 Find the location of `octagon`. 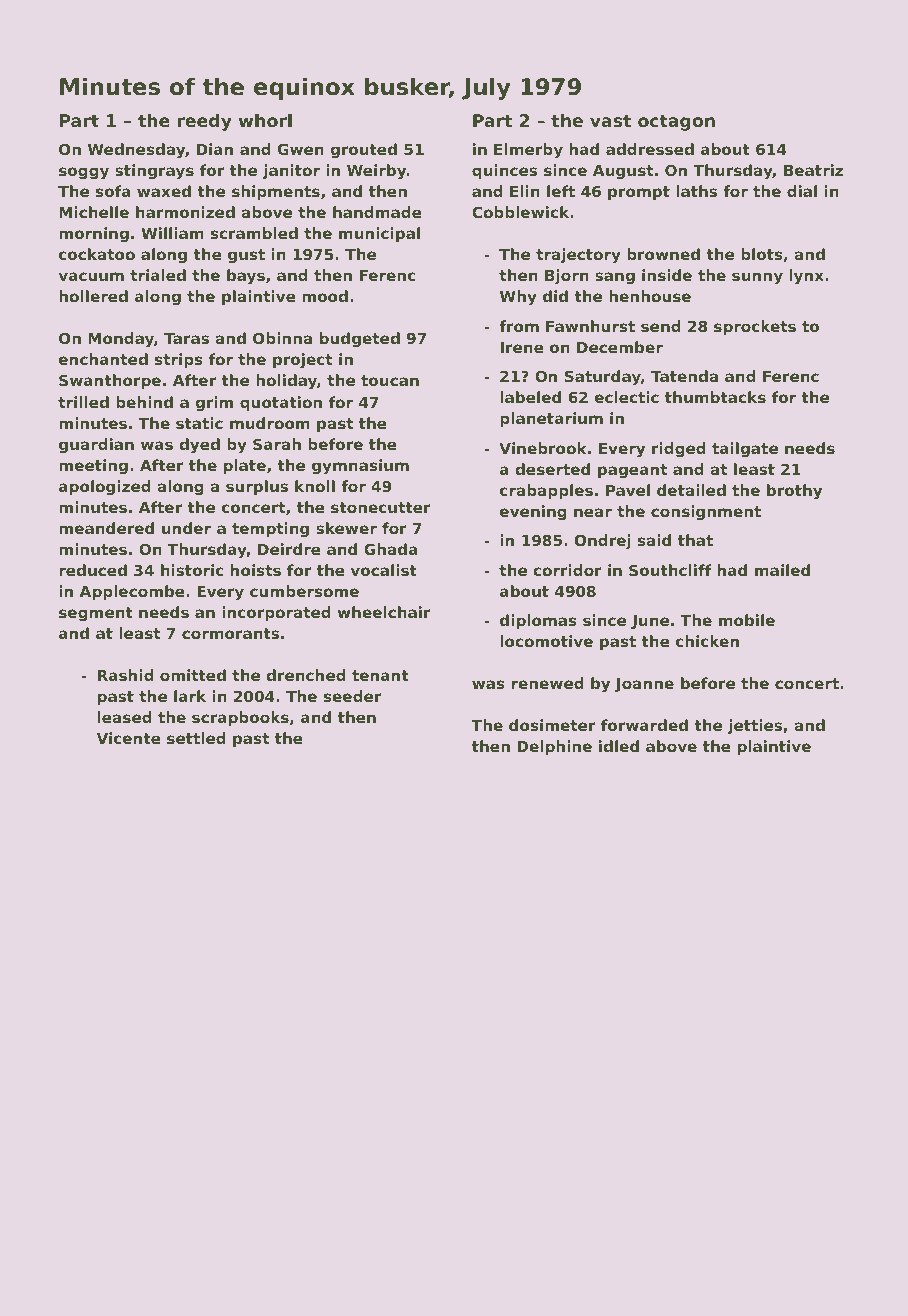

octagon is located at coordinates (676, 123).
